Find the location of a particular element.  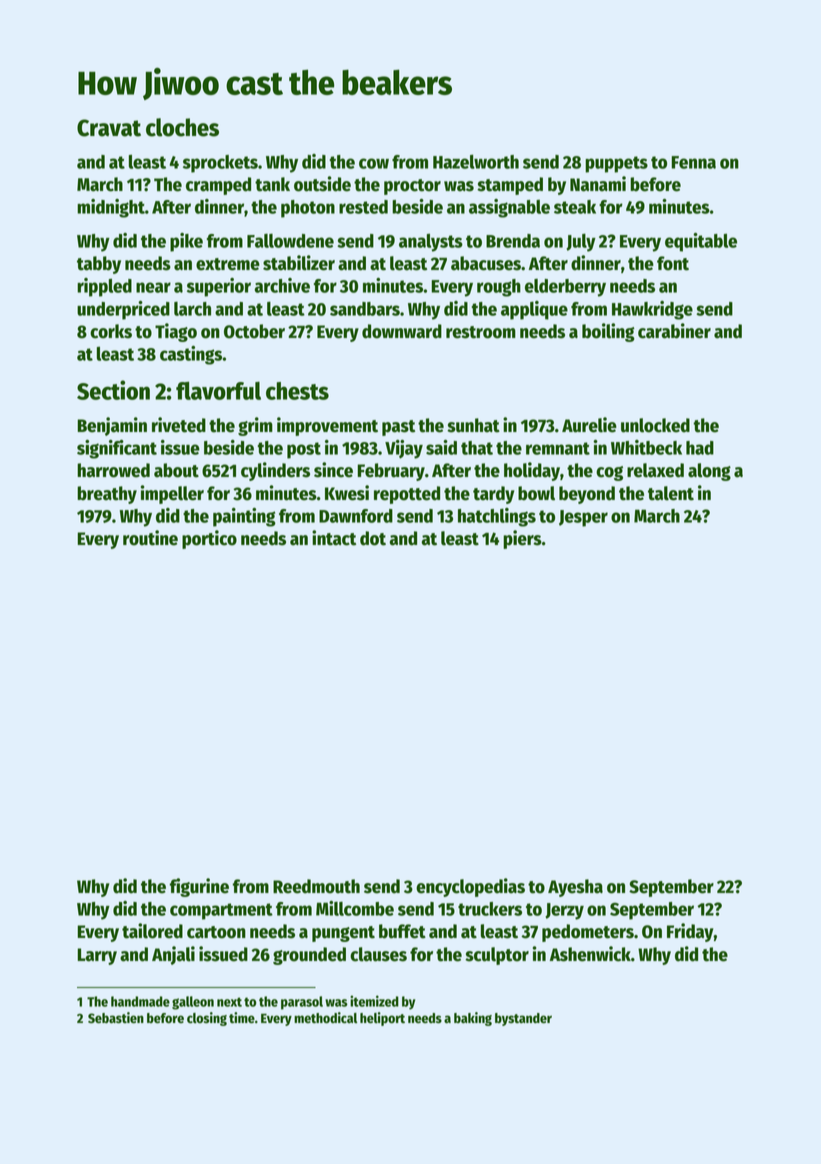

figurine is located at coordinates (199, 887).
